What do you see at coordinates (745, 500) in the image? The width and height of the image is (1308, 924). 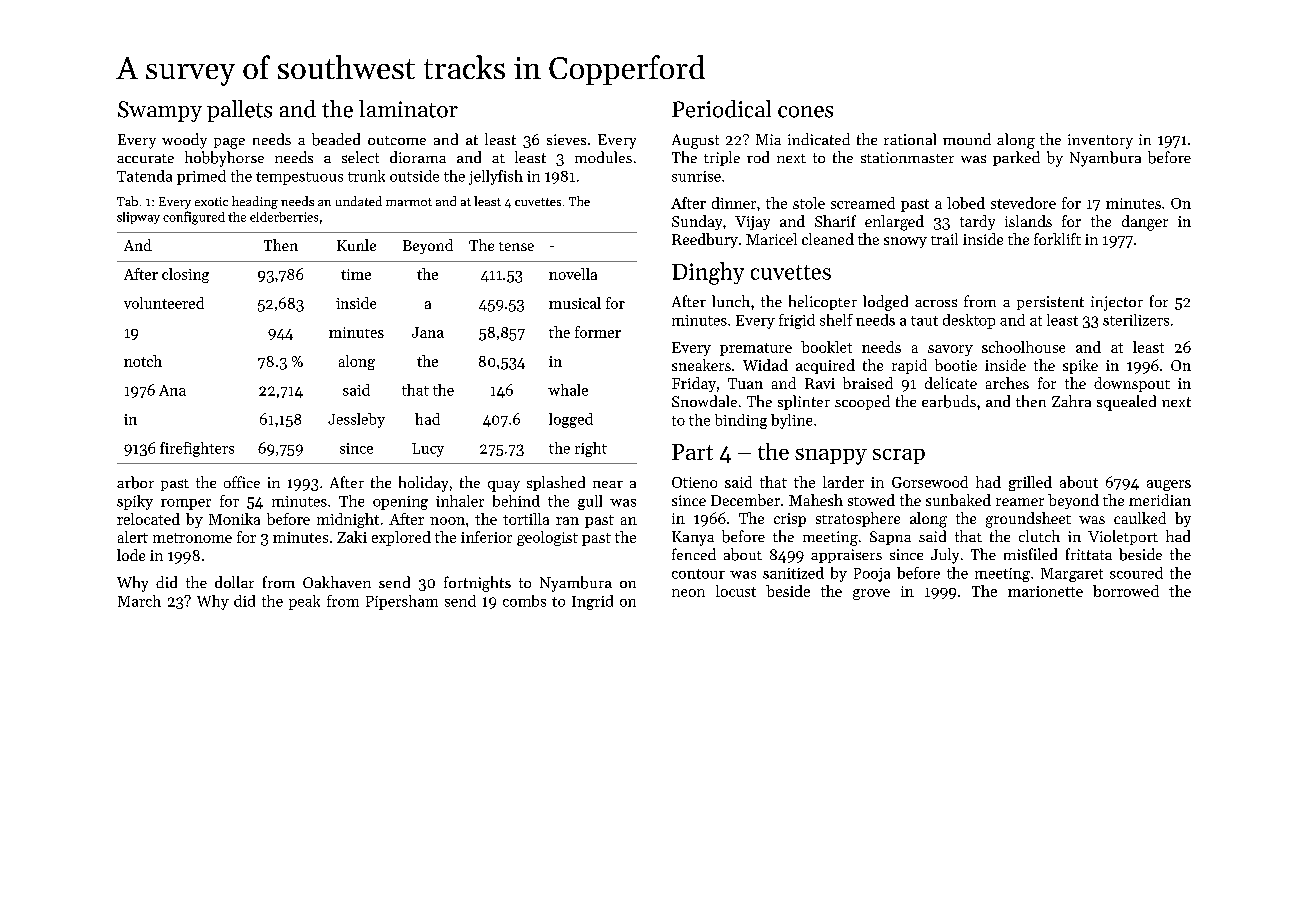 I see `December` at bounding box center [745, 500].
